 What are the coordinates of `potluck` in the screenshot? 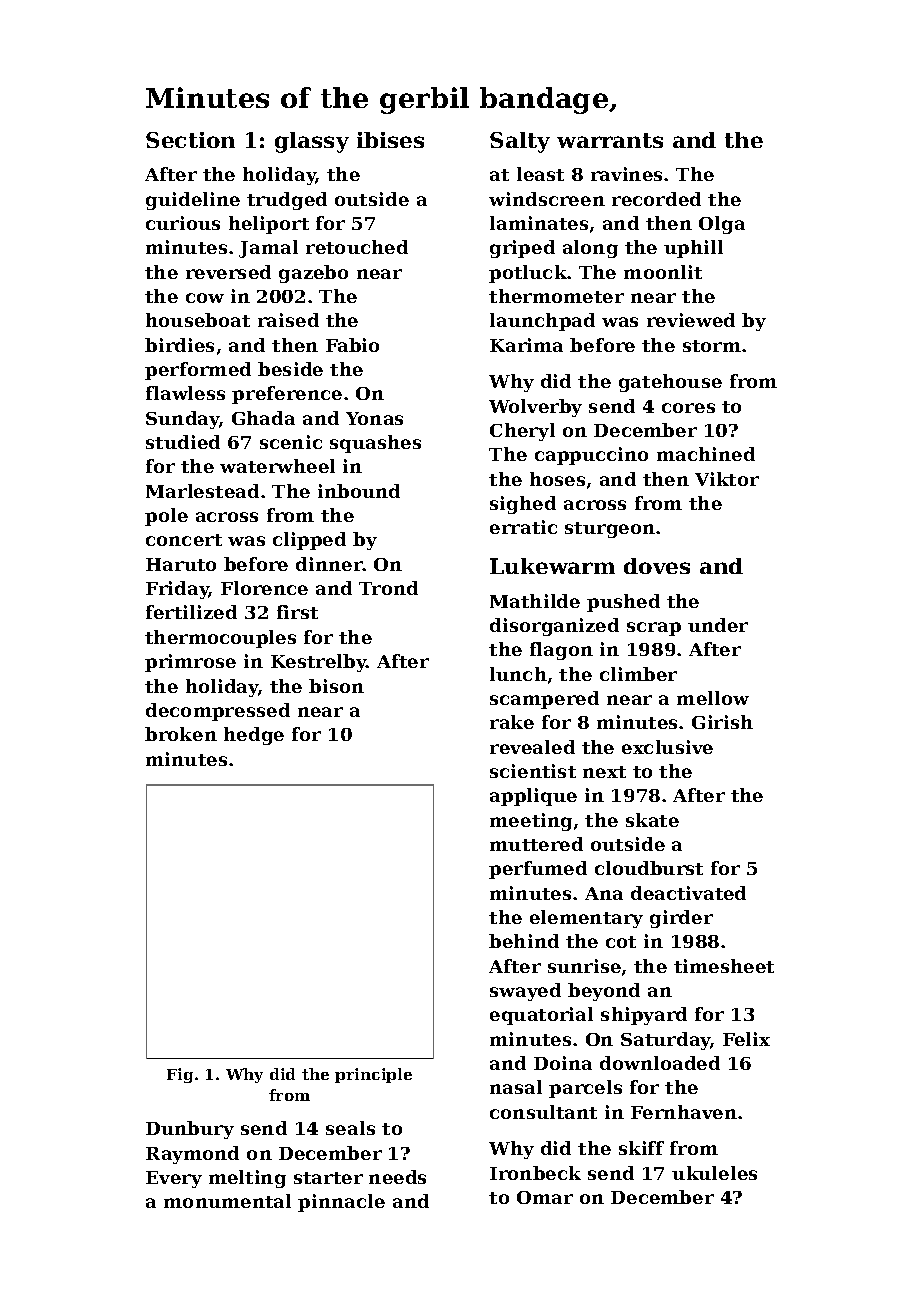 It's located at (528, 274).
